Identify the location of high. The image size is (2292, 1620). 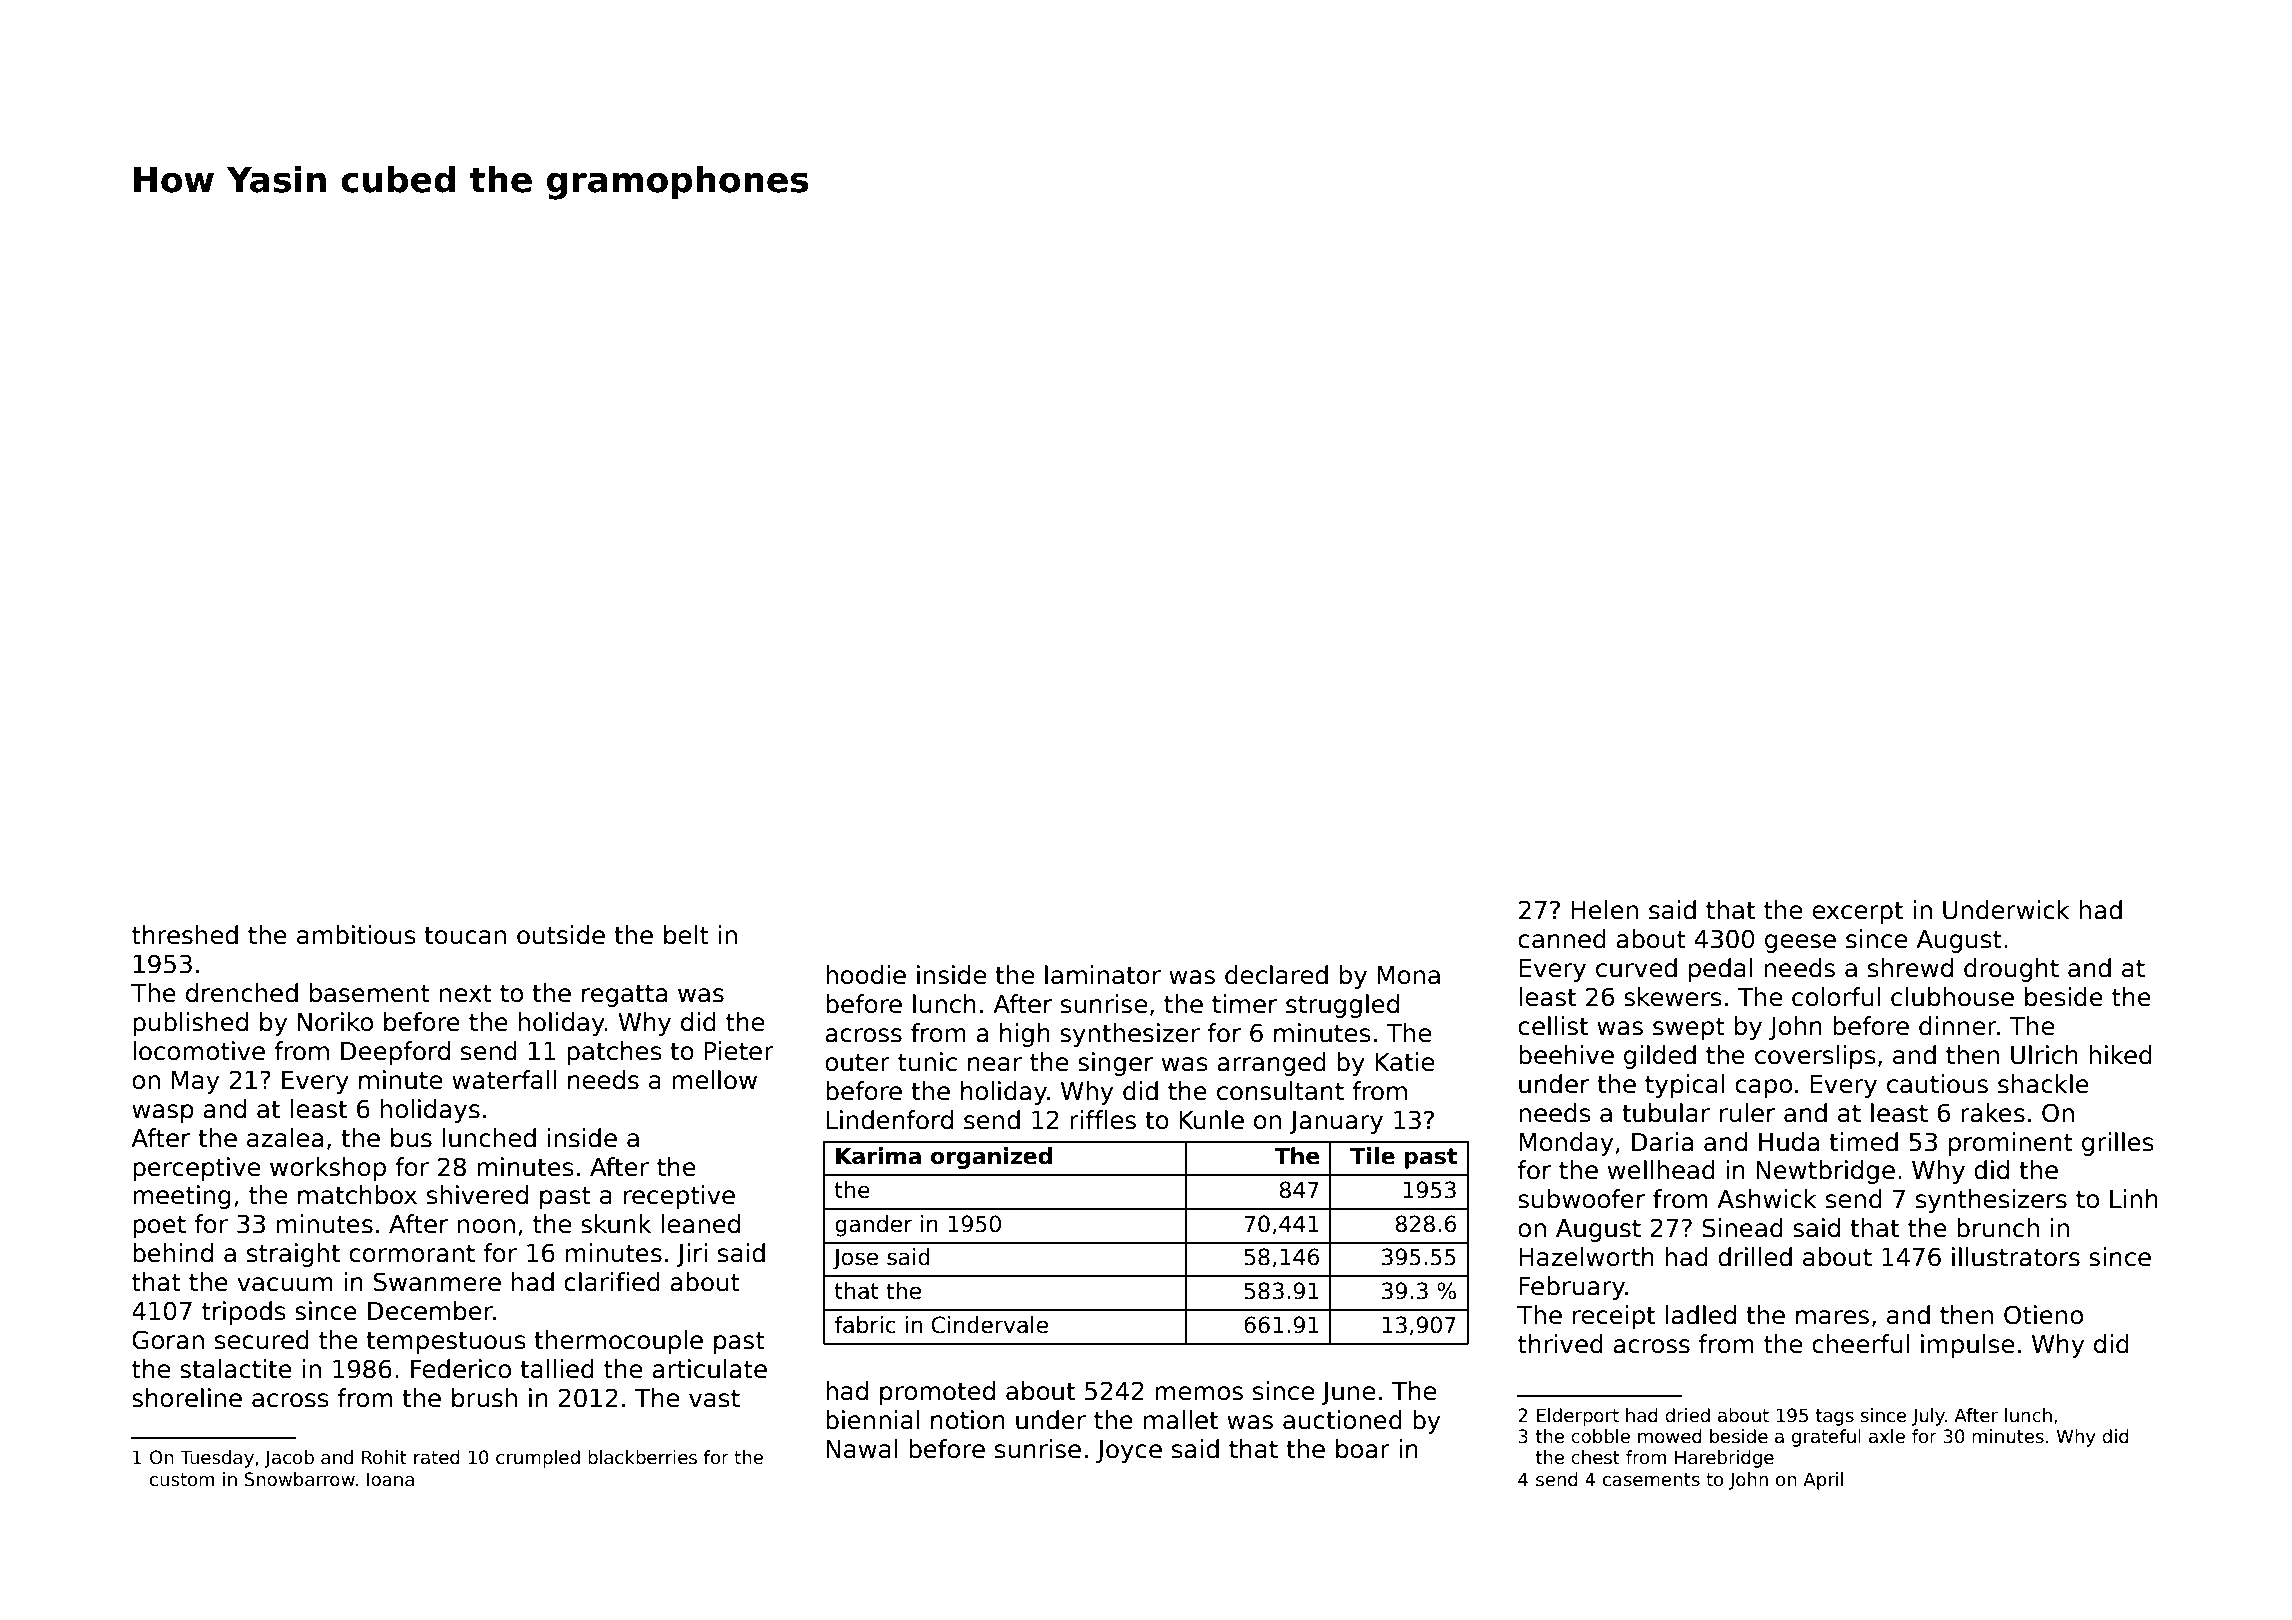
(1025, 1035).
